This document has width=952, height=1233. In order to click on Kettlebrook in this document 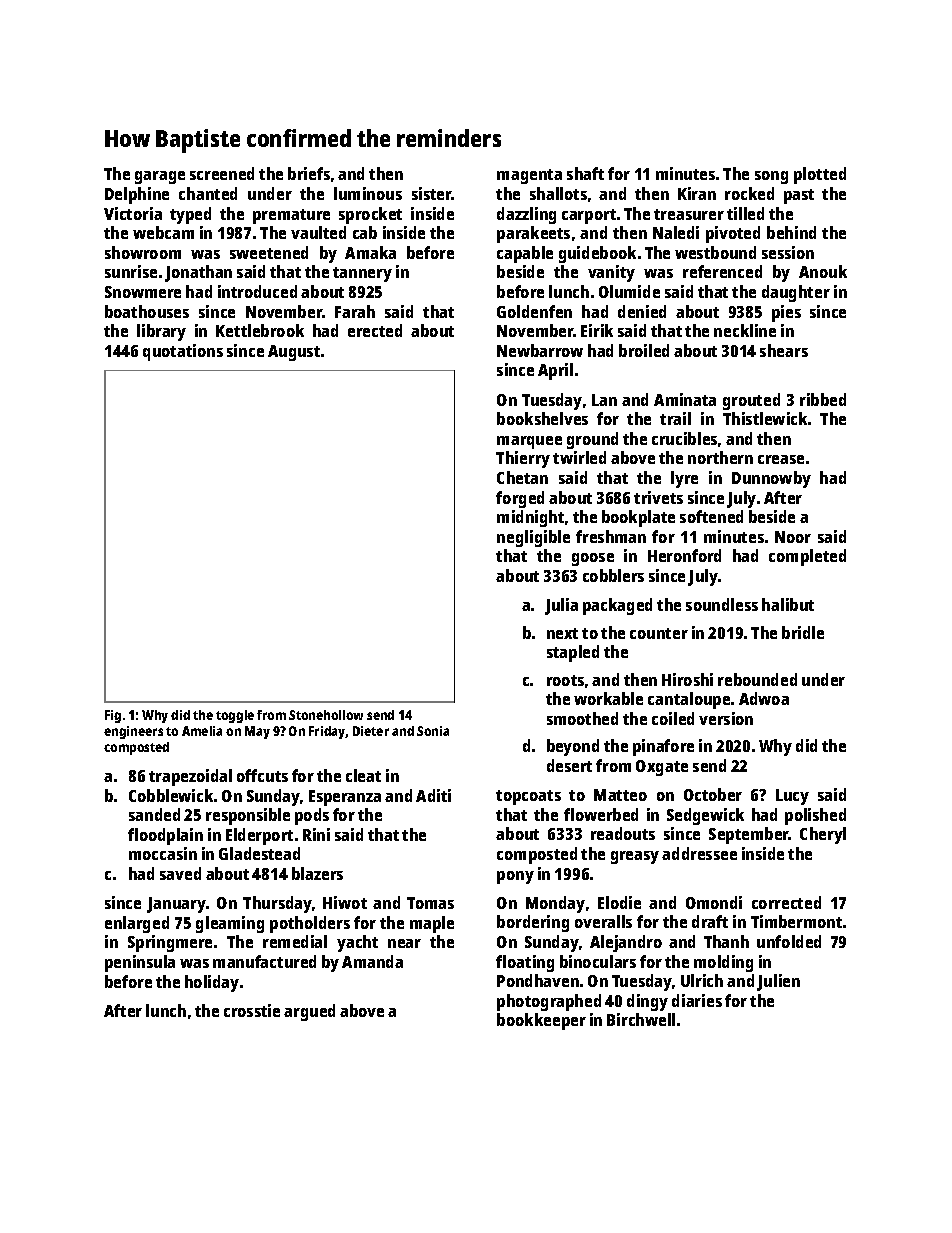, I will do `click(260, 330)`.
